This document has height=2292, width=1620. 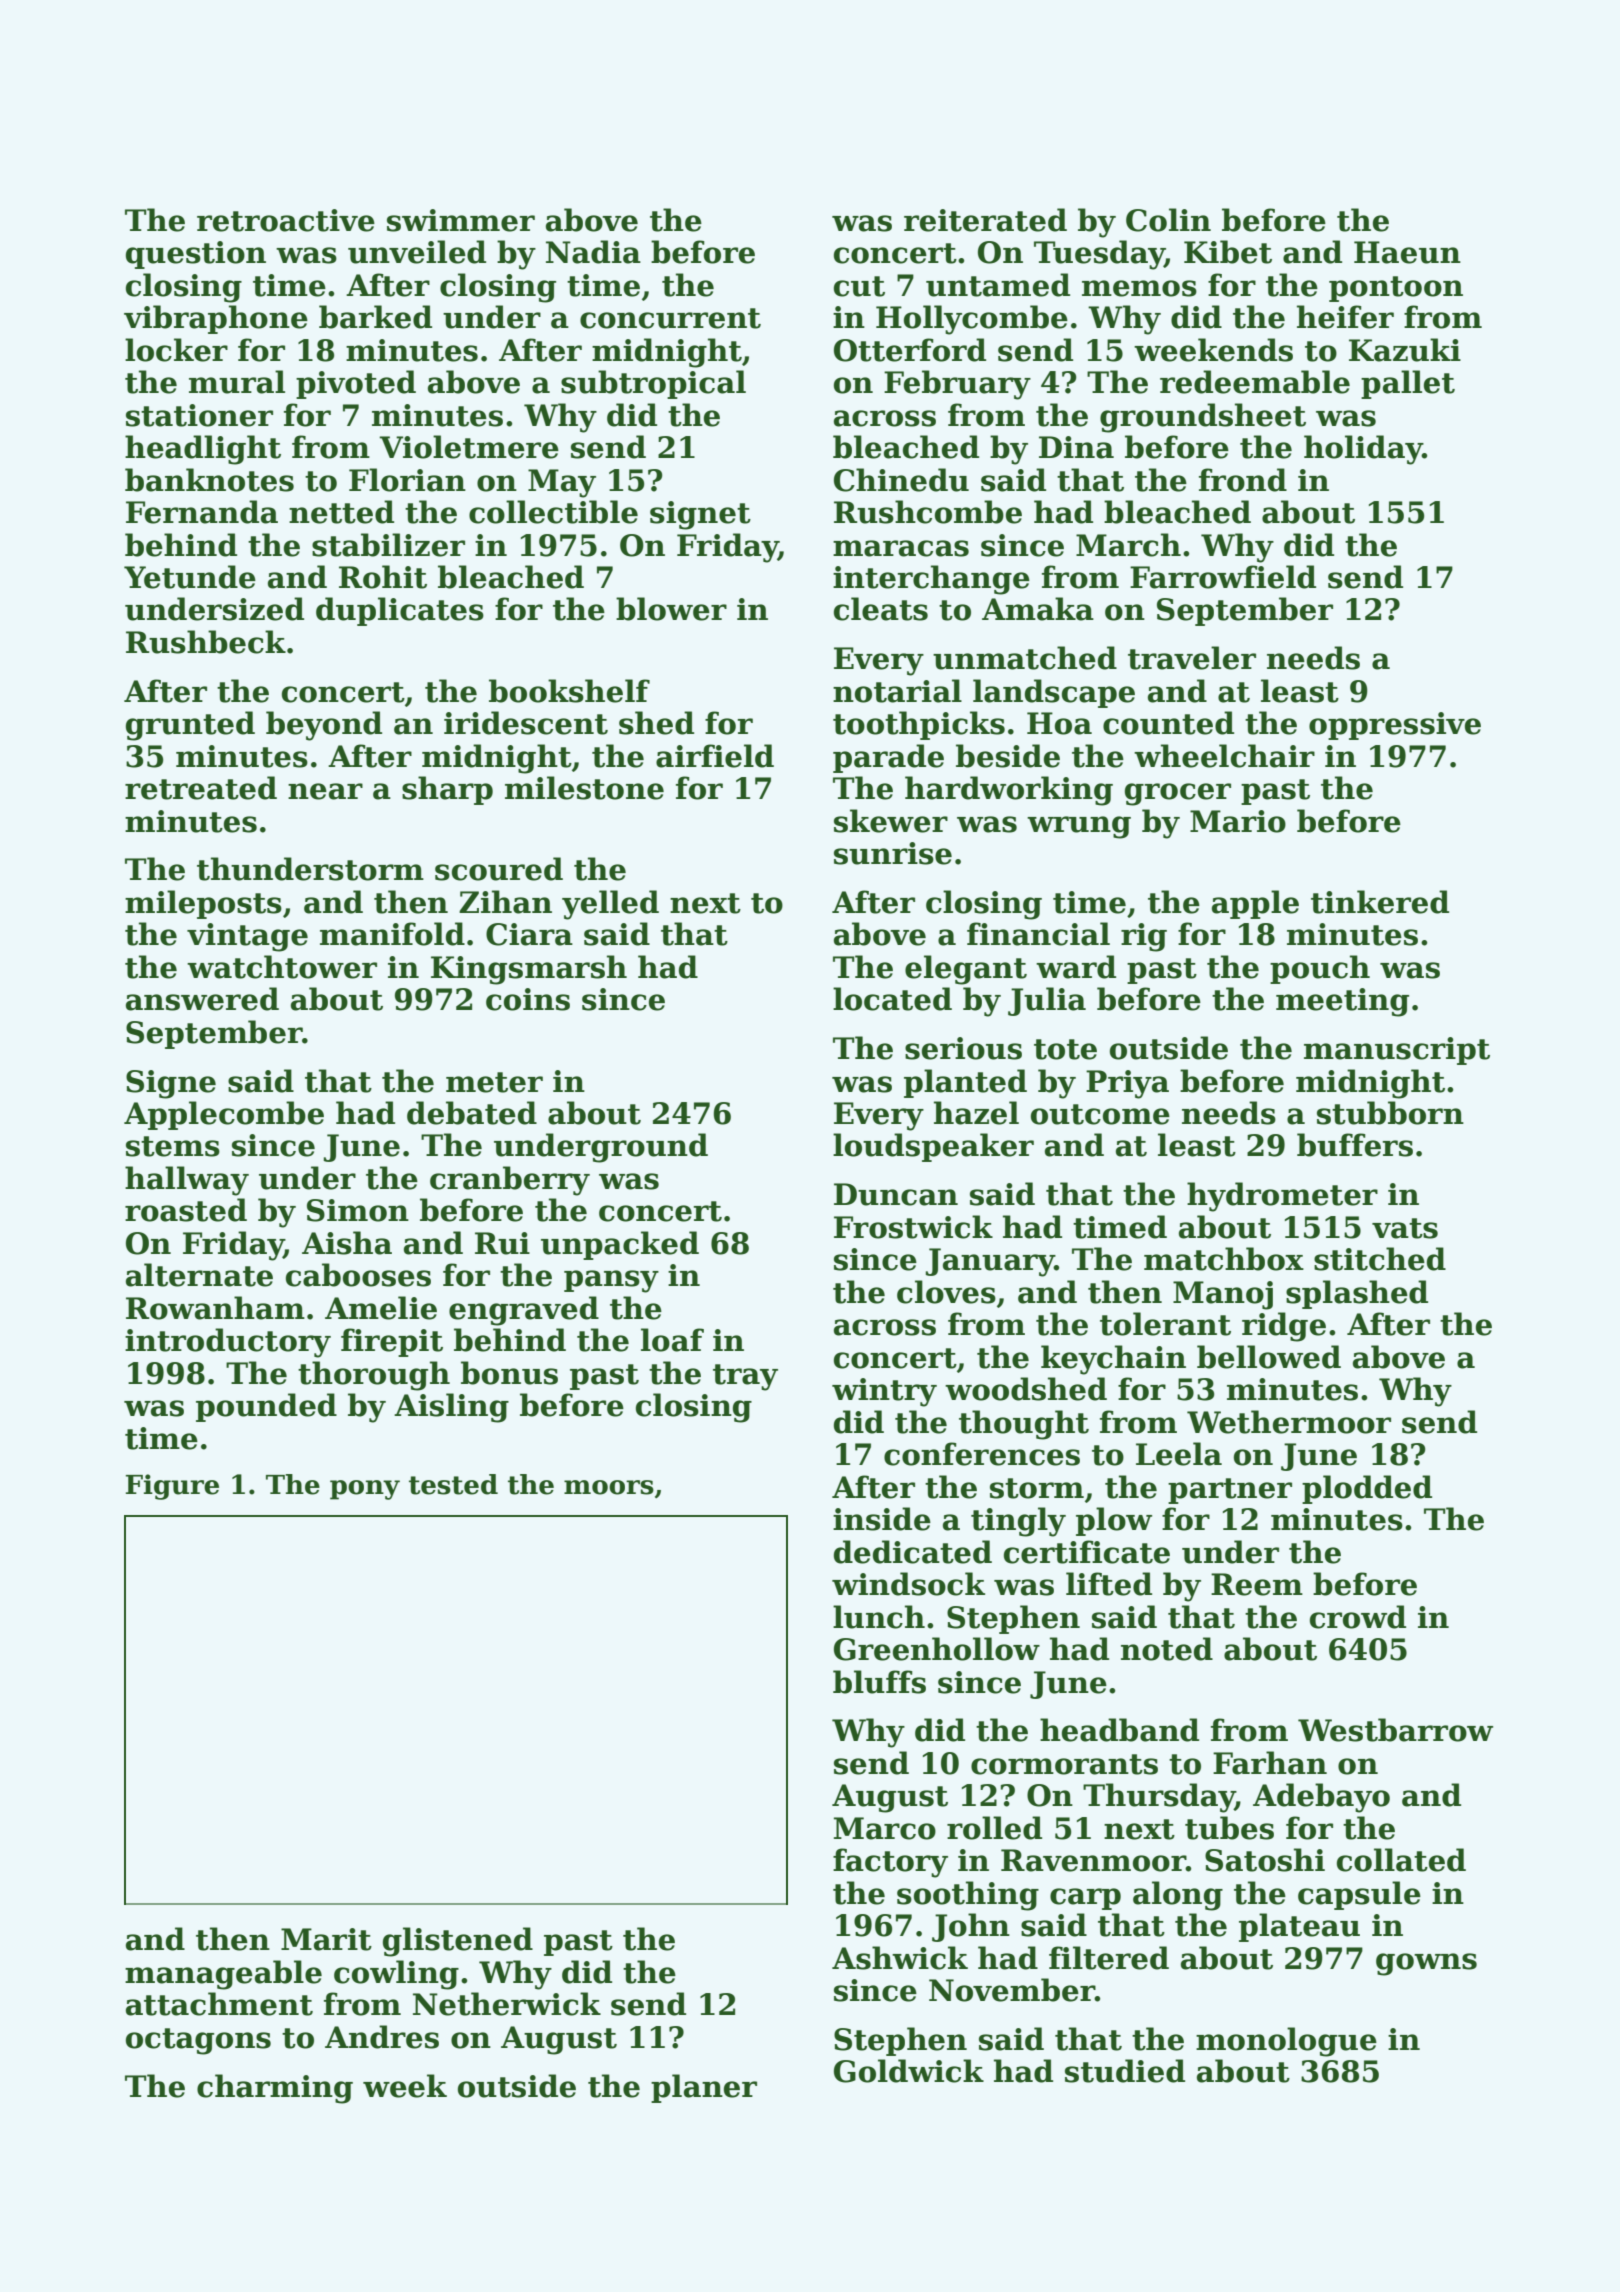 I want to click on Haeun, so click(x=1407, y=252).
